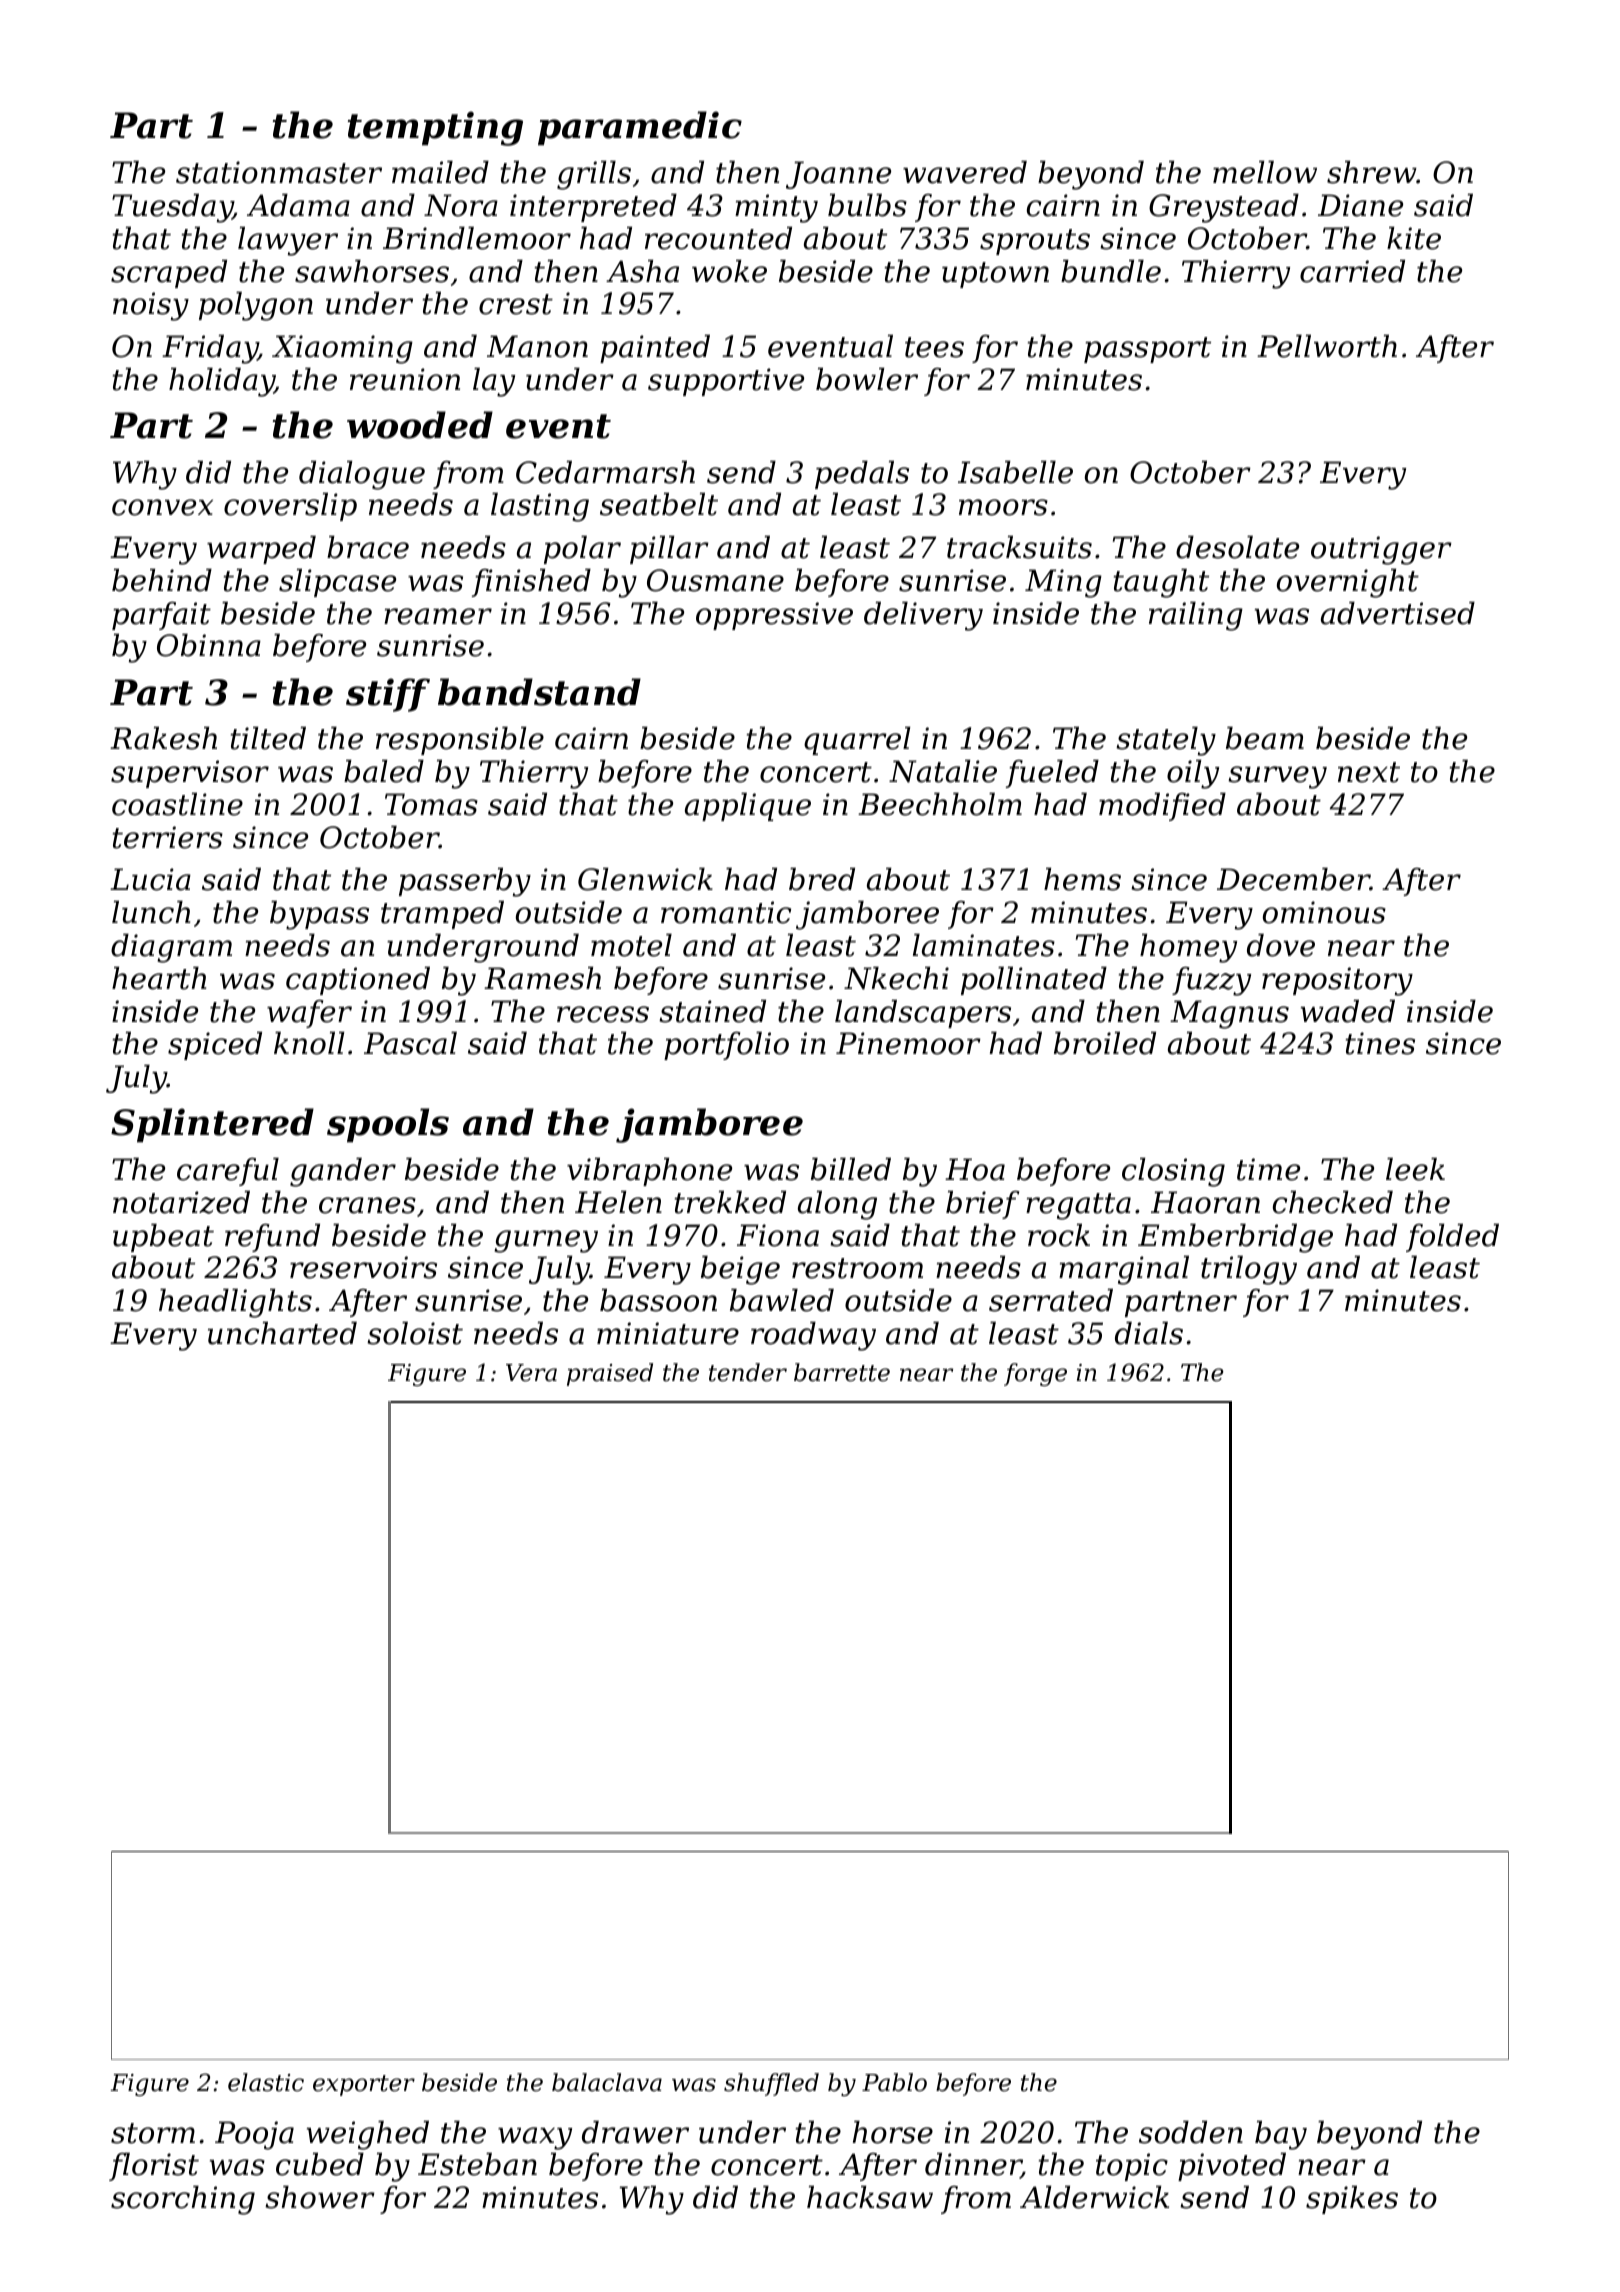 The height and width of the document is (2292, 1620). What do you see at coordinates (870, 2197) in the document?
I see `hacksaw` at bounding box center [870, 2197].
